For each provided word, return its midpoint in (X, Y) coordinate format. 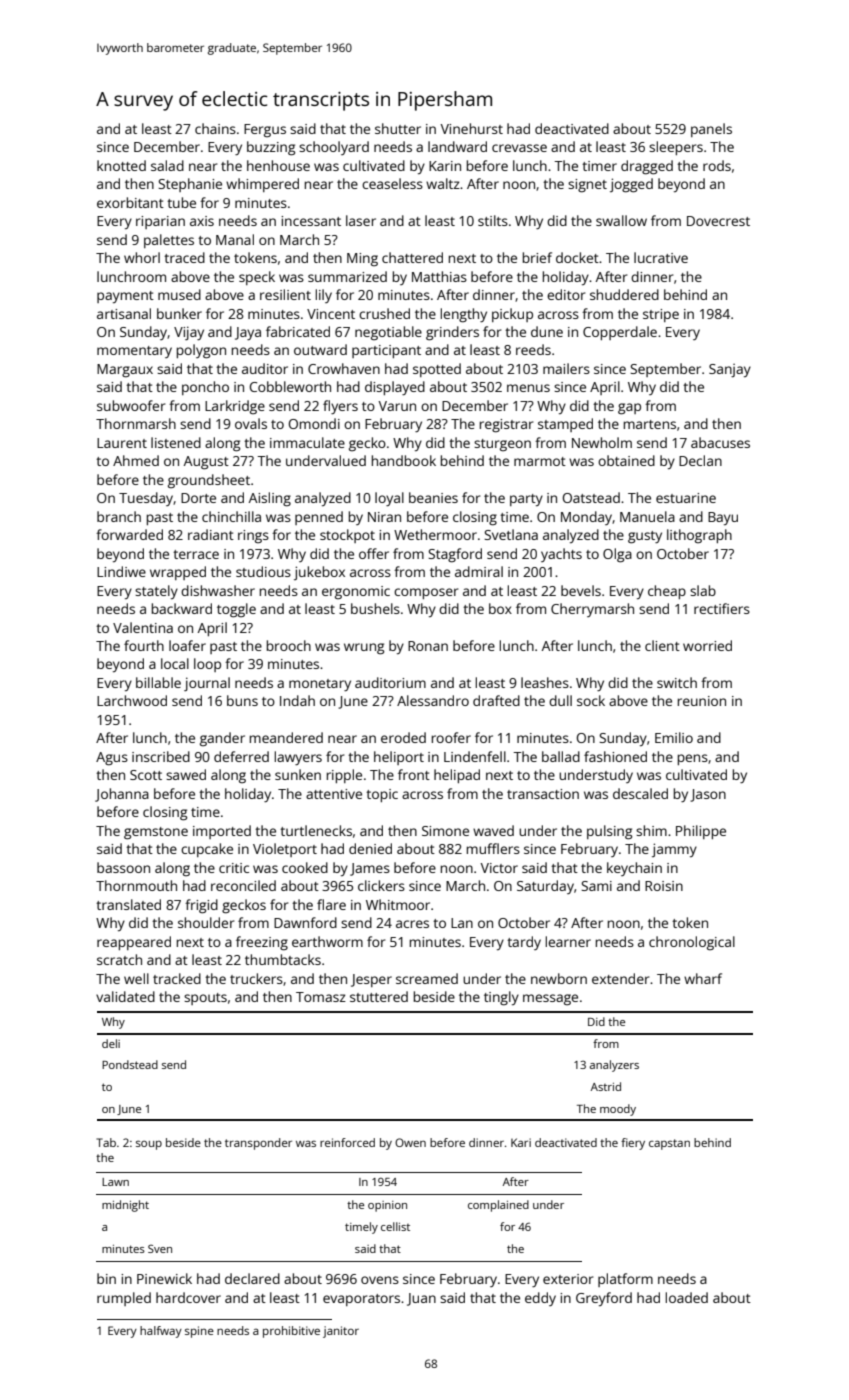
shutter (398, 128)
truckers (256, 978)
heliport (399, 758)
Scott (146, 775)
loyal (389, 499)
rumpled (124, 1299)
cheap (667, 592)
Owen (410, 1142)
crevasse (519, 148)
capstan (669, 1144)
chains (215, 128)
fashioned (615, 756)
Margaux (125, 371)
